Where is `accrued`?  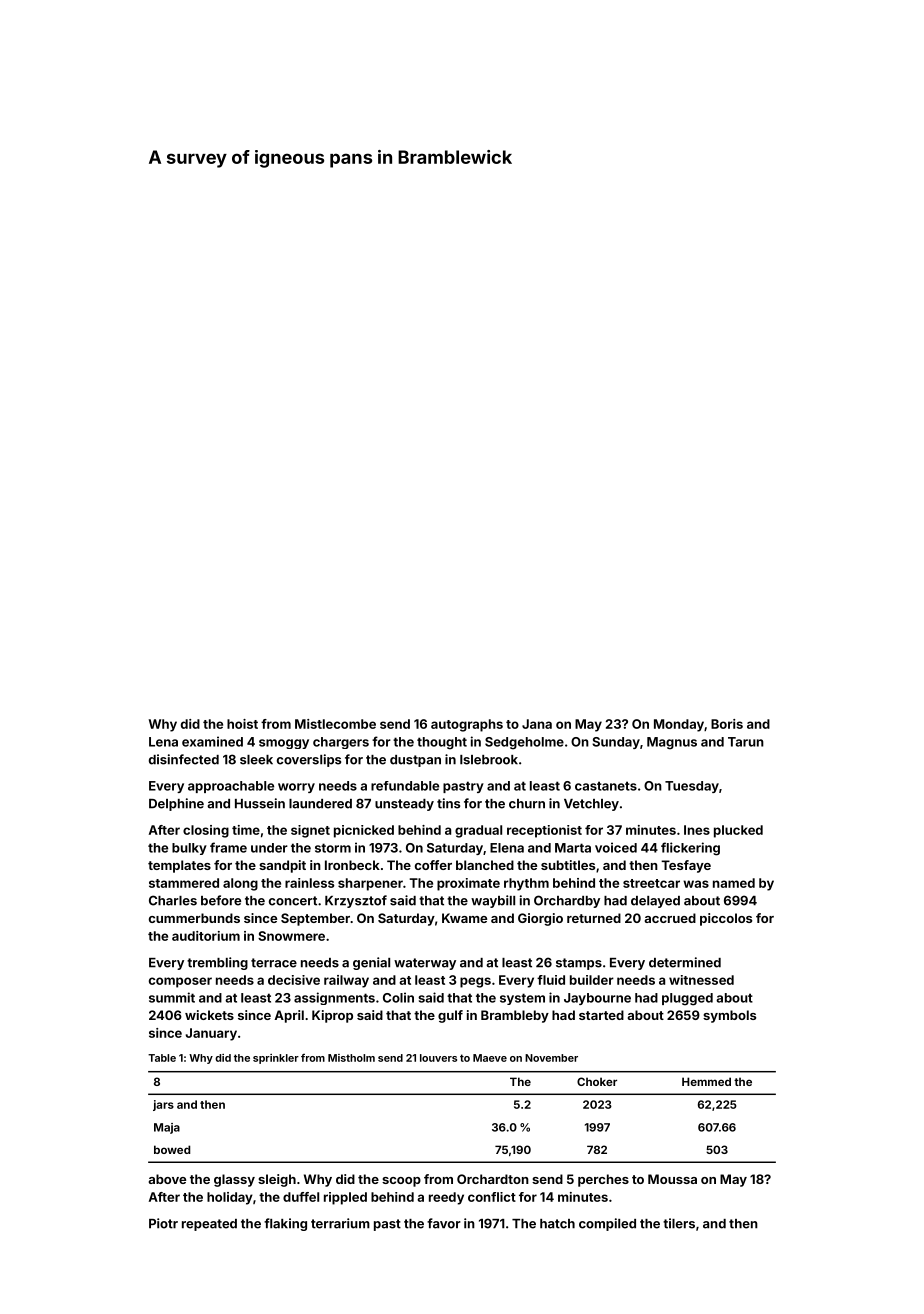 accrued is located at coordinates (670, 918).
